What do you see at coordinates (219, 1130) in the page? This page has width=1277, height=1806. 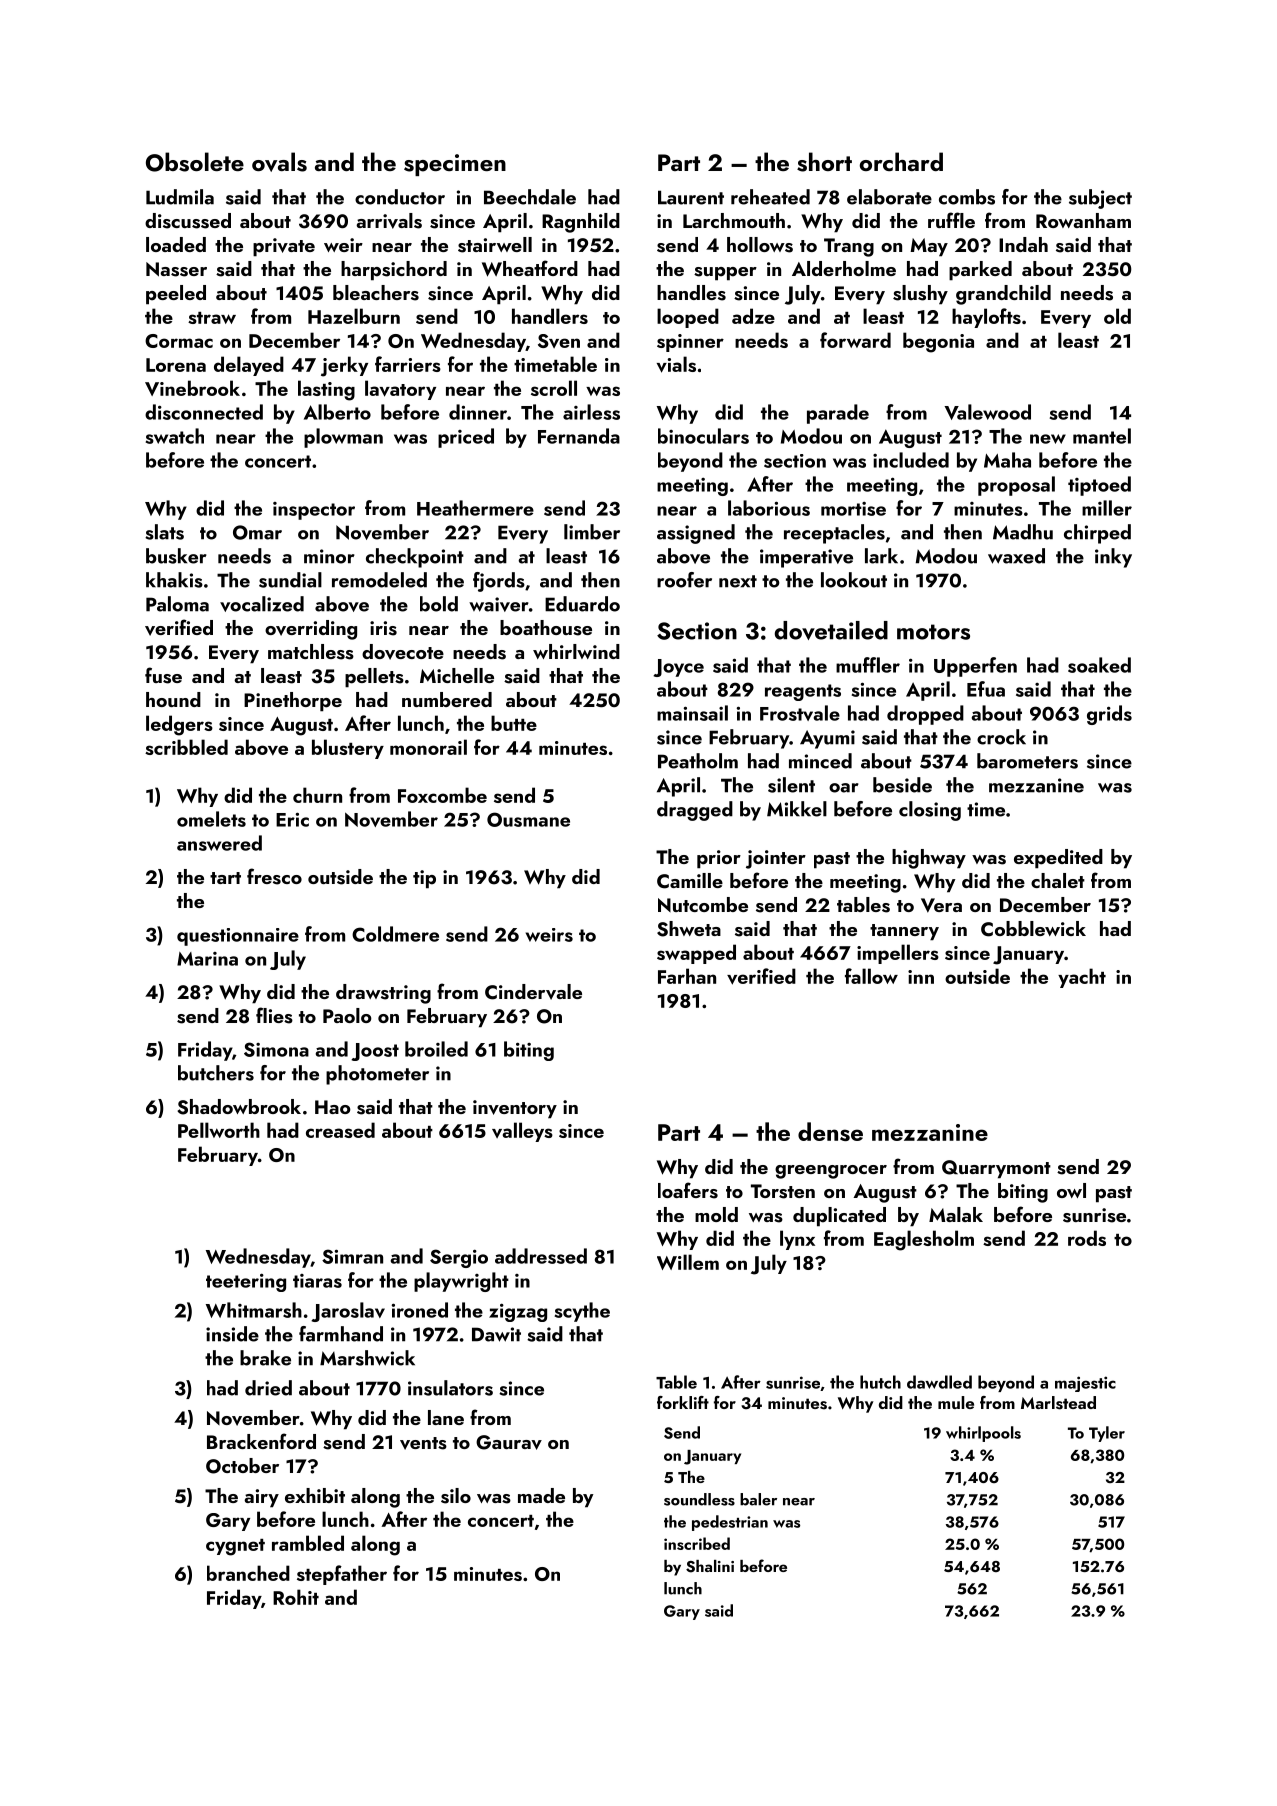 I see `Pellworth` at bounding box center [219, 1130].
